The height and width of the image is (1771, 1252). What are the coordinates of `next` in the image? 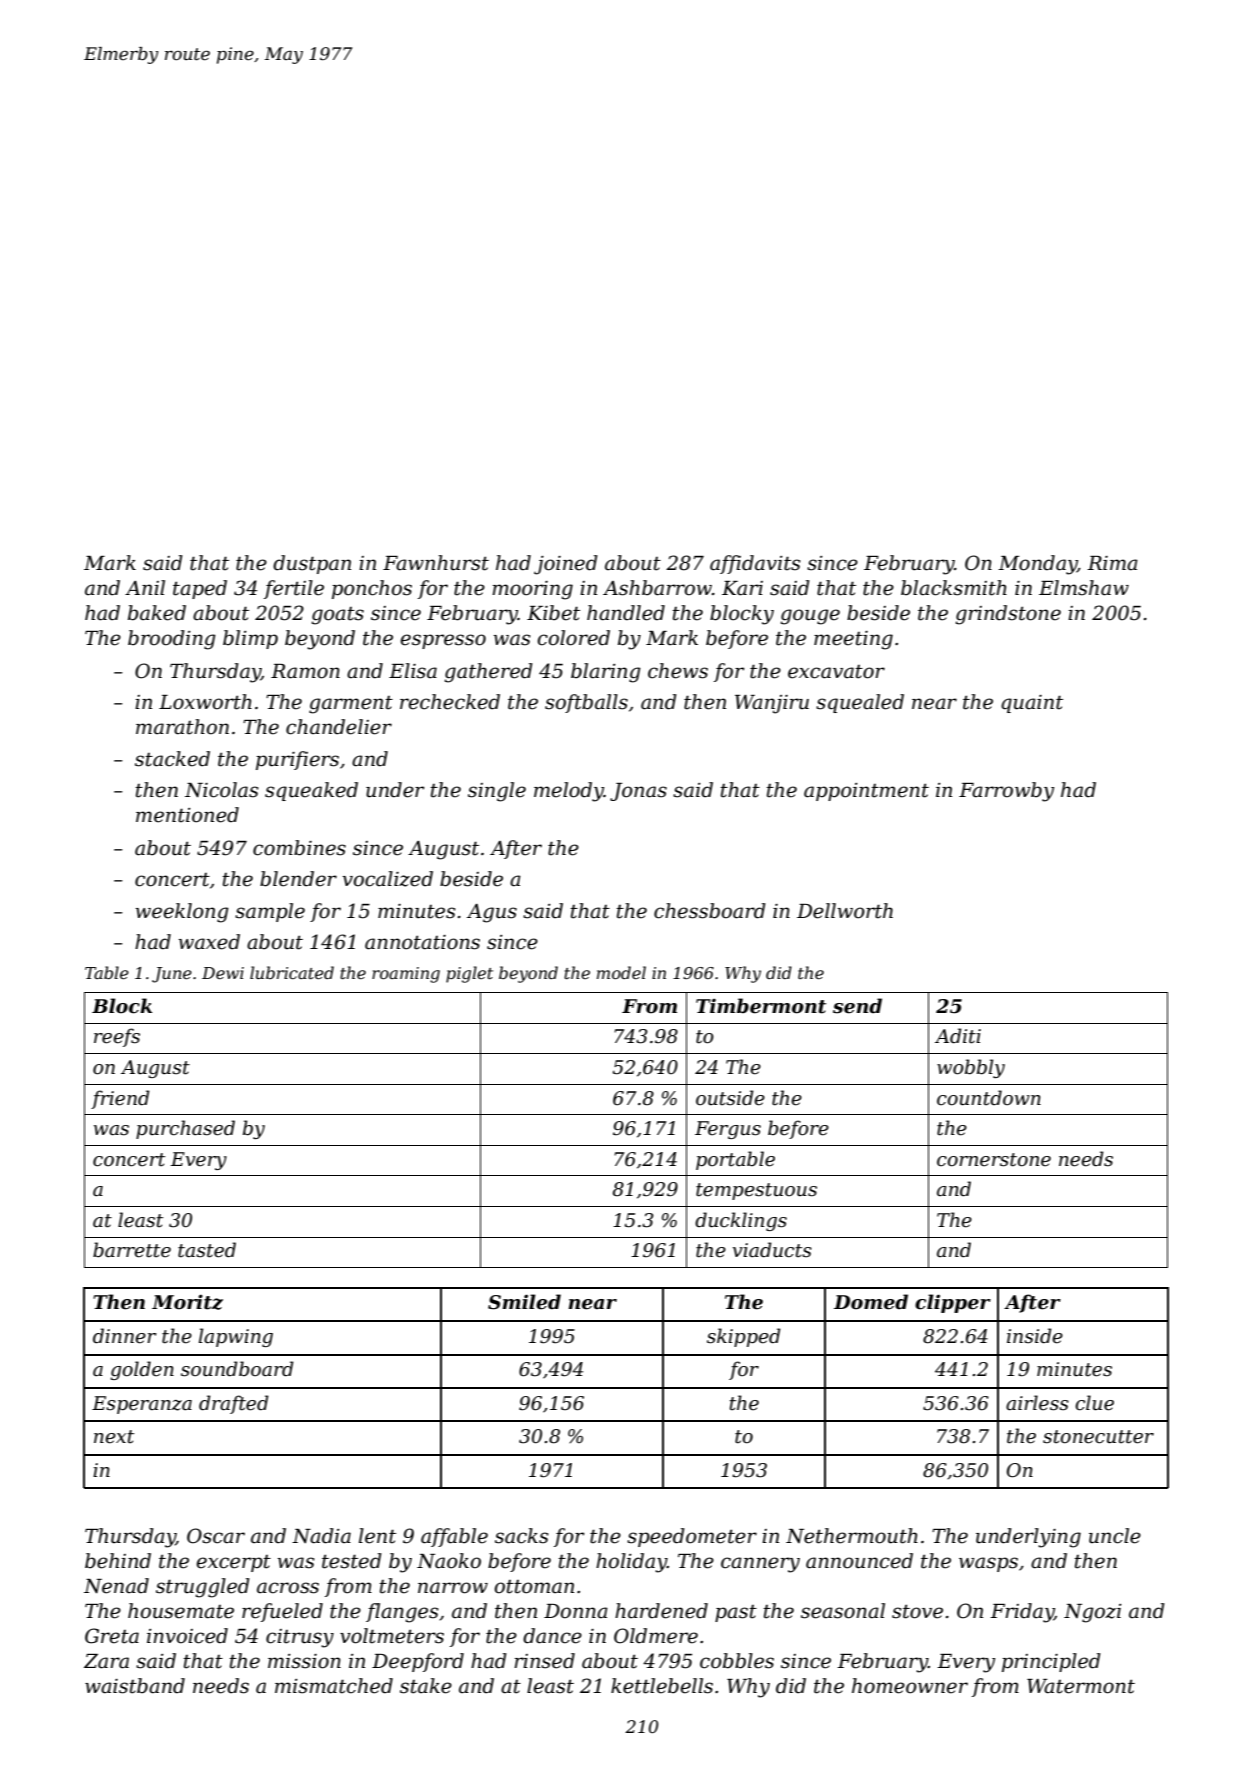 It's located at (114, 1437).
